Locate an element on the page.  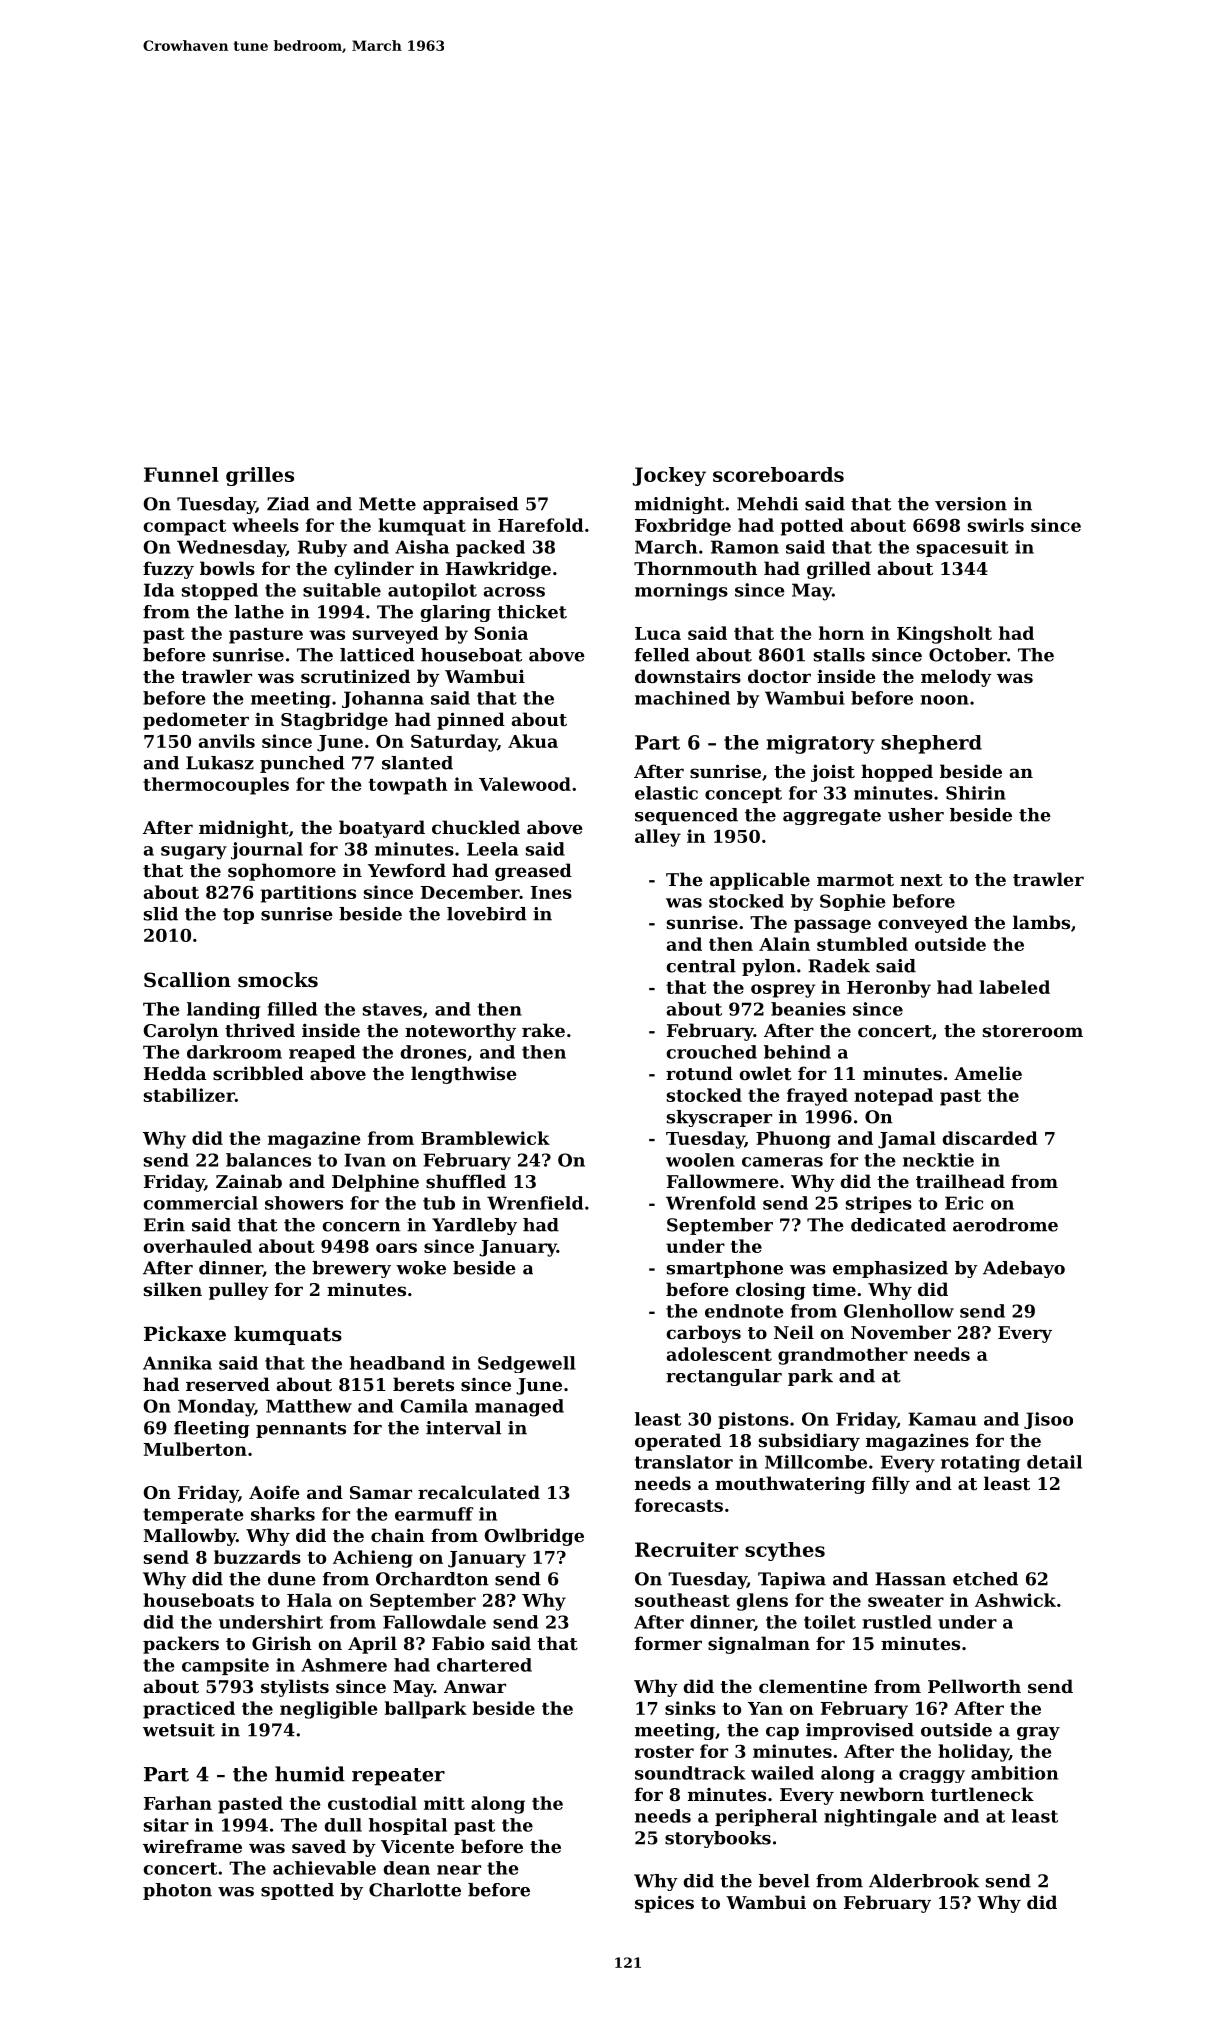
pennants is located at coordinates (301, 1430).
